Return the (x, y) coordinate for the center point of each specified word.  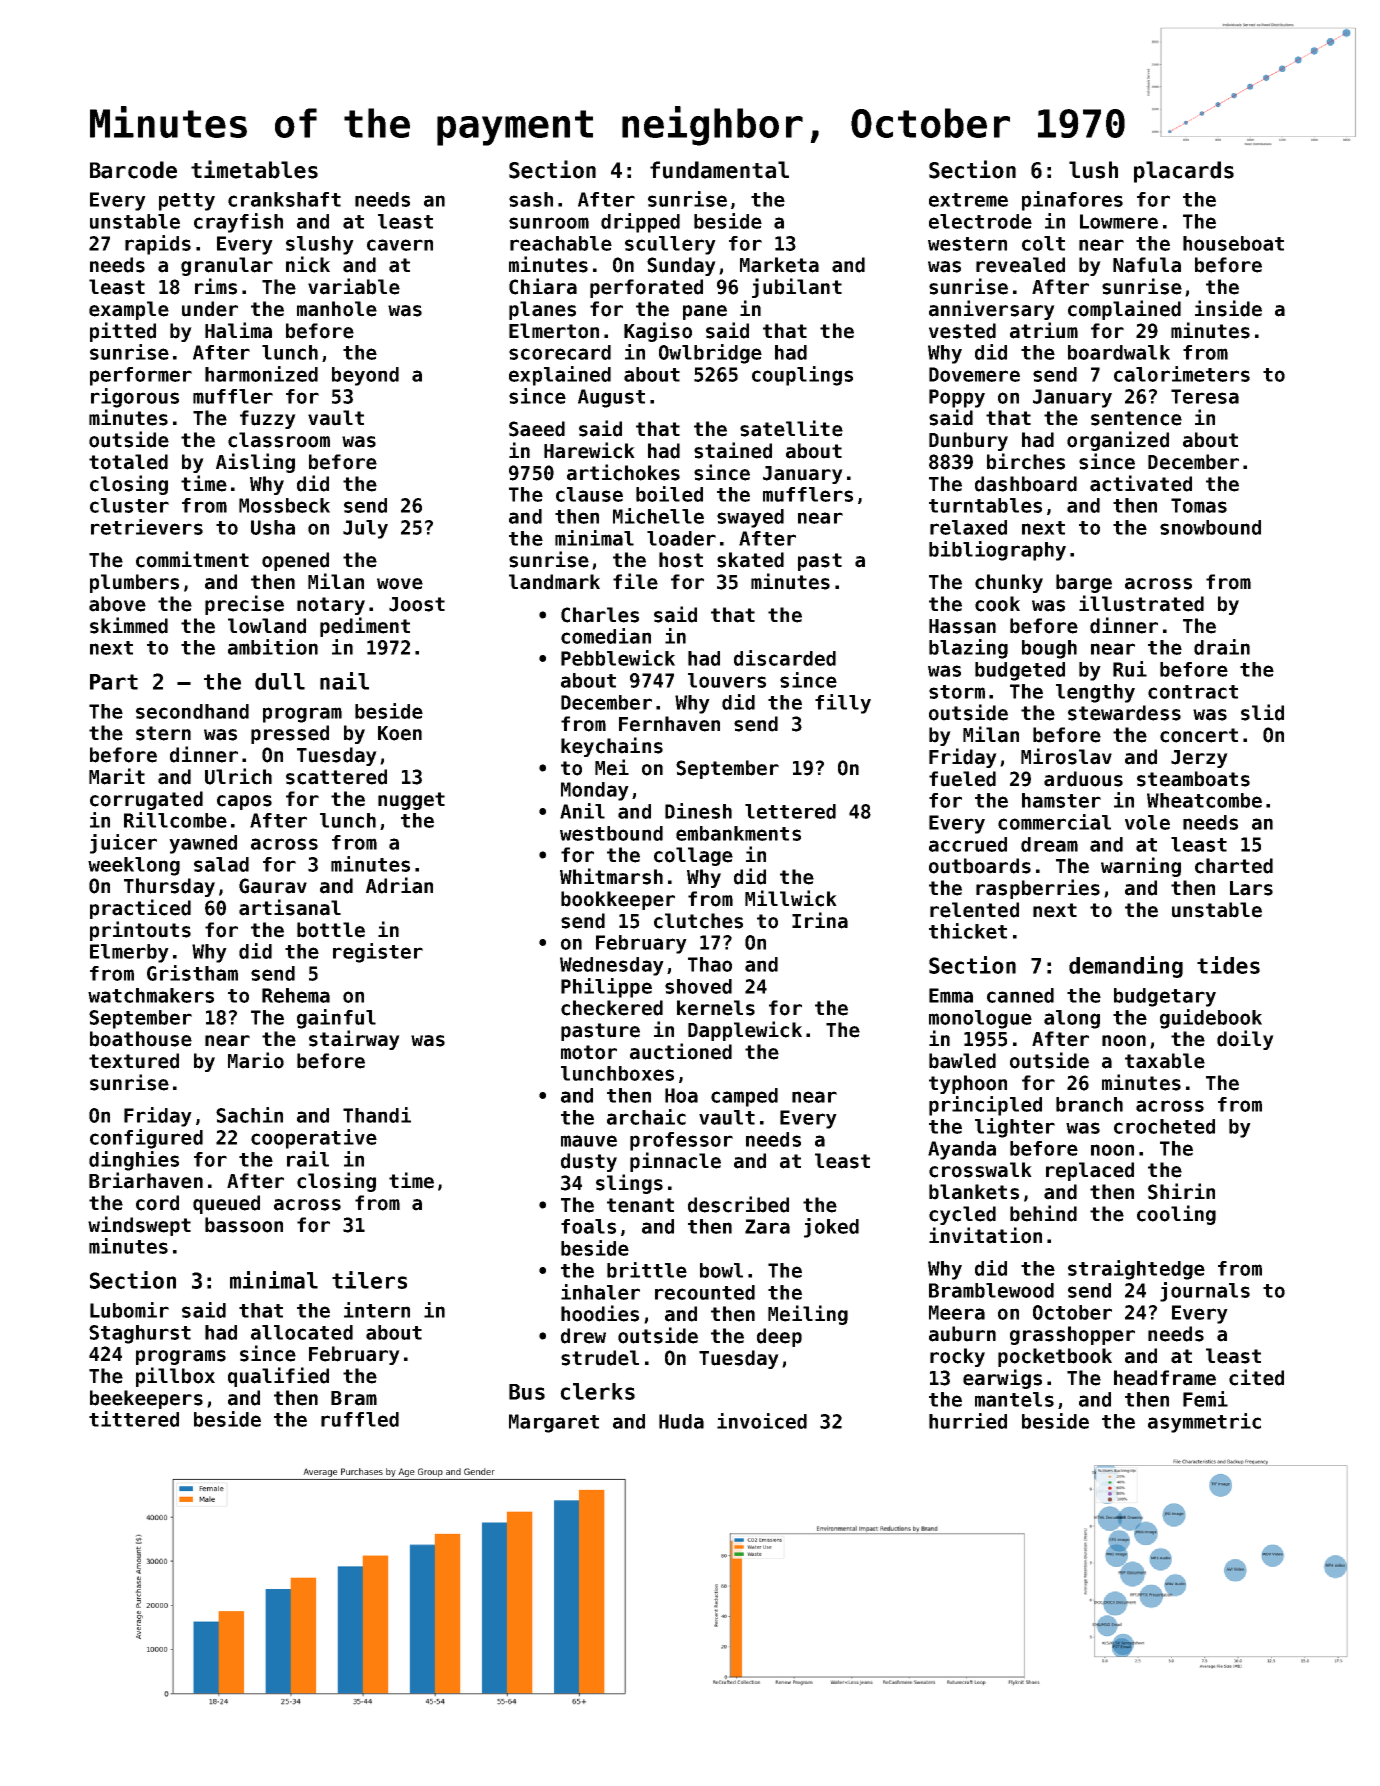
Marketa (779, 265)
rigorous (135, 398)
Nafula (1147, 265)
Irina (820, 920)
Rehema (296, 995)
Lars (1251, 888)
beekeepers (146, 1399)
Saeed (537, 429)
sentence (1136, 418)
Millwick (791, 898)
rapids (158, 245)
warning (1141, 867)
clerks (597, 1391)
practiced (140, 909)
